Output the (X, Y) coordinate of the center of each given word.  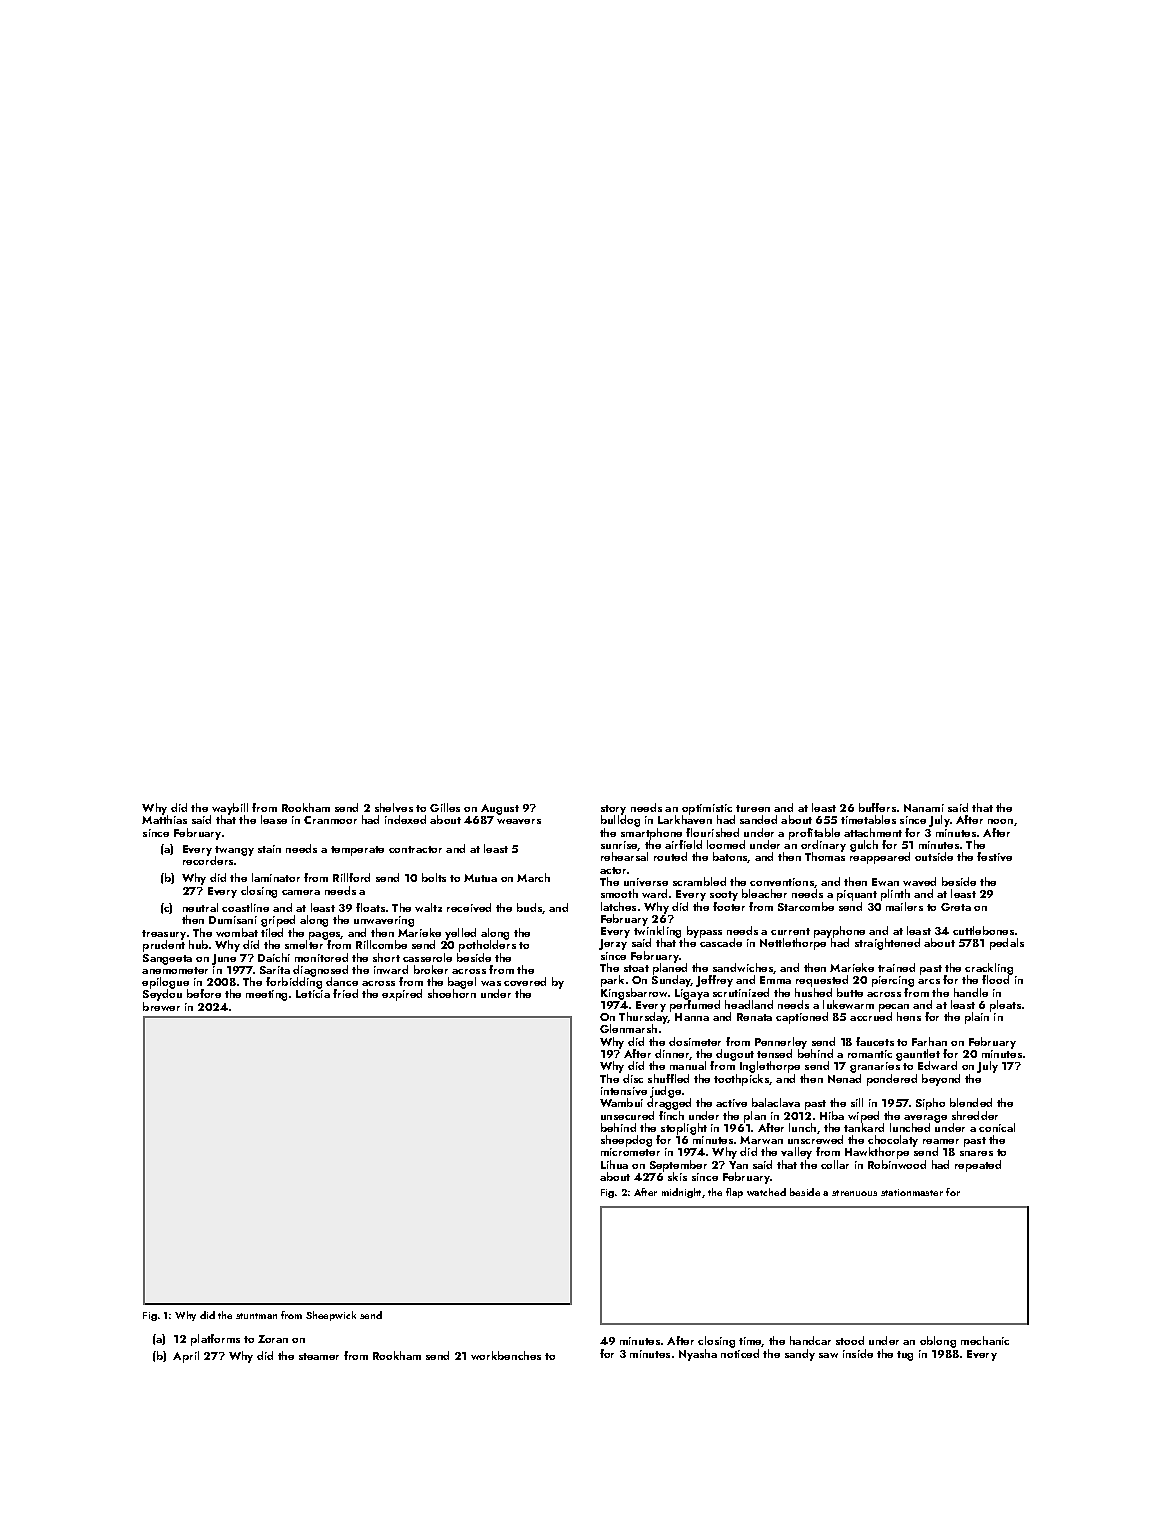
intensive (624, 1091)
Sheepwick (331, 1316)
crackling (989, 969)
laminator (276, 877)
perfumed (695, 1006)
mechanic (985, 1340)
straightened (887, 944)
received (469, 907)
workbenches (506, 1355)
